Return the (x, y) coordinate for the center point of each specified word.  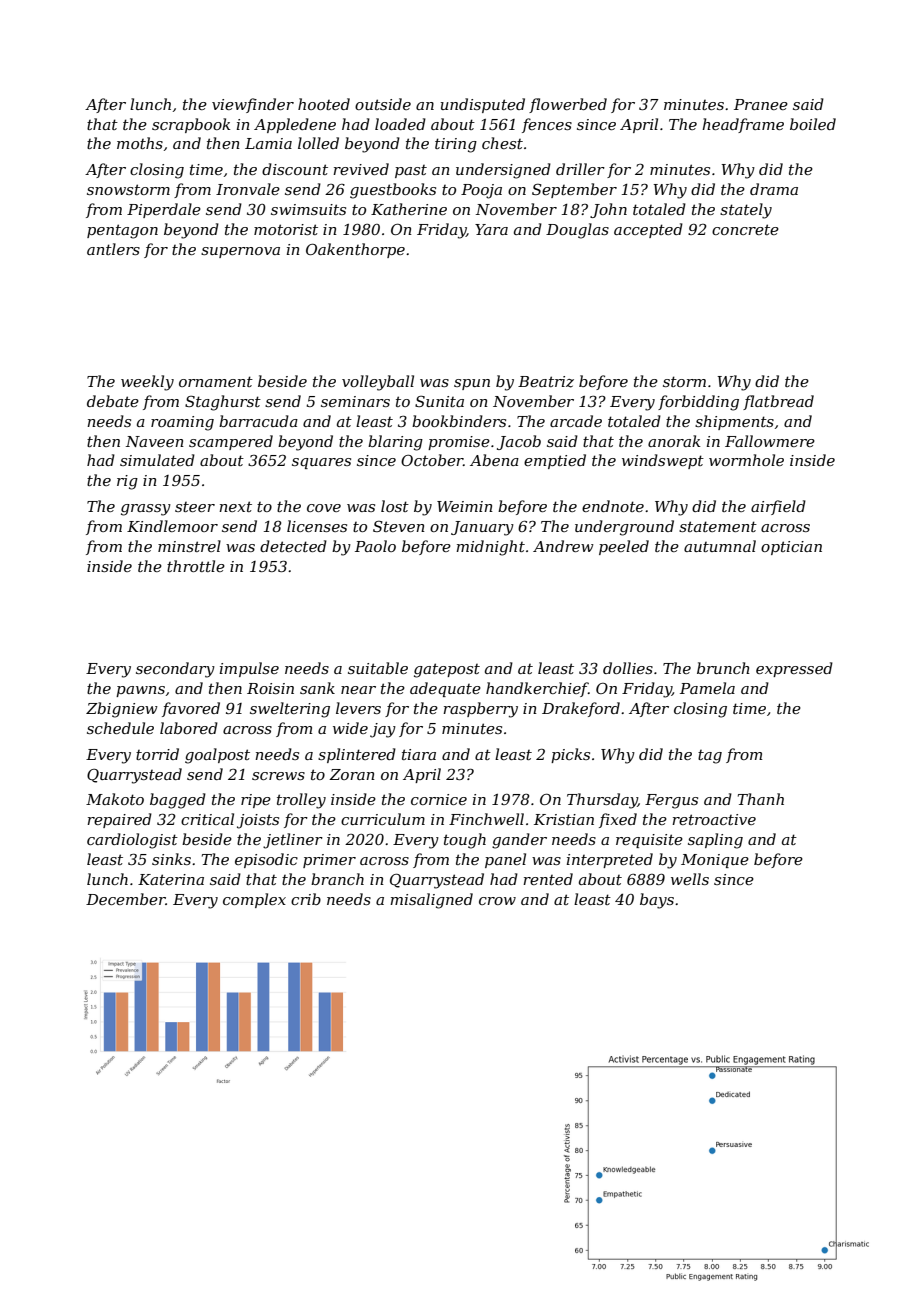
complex (254, 900)
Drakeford (581, 709)
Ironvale (248, 189)
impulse (249, 669)
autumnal (720, 546)
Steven (399, 526)
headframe (743, 125)
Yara (491, 229)
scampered (231, 442)
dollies (628, 668)
